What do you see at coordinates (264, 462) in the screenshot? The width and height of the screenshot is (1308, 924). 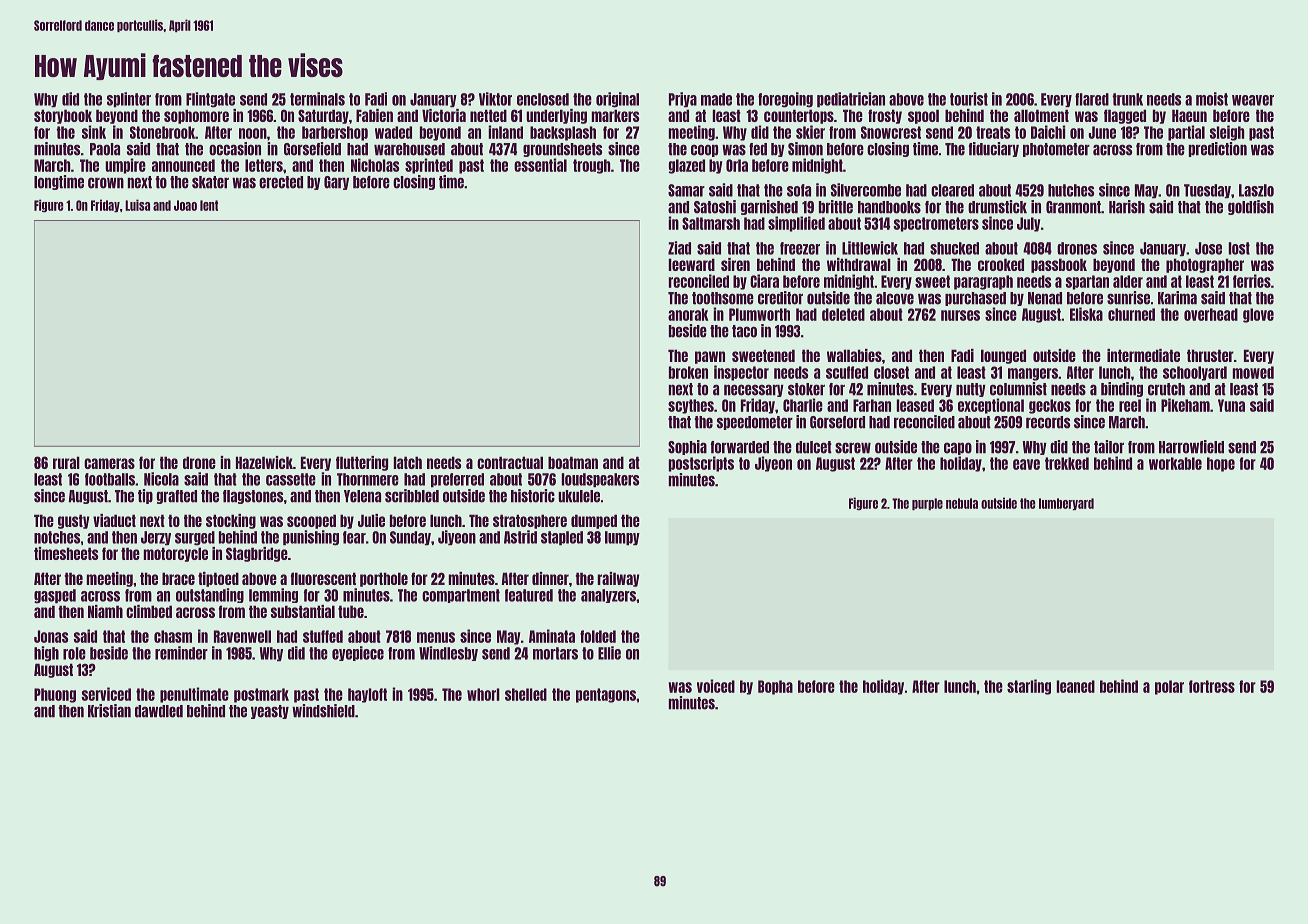 I see `Hazelwick` at bounding box center [264, 462].
